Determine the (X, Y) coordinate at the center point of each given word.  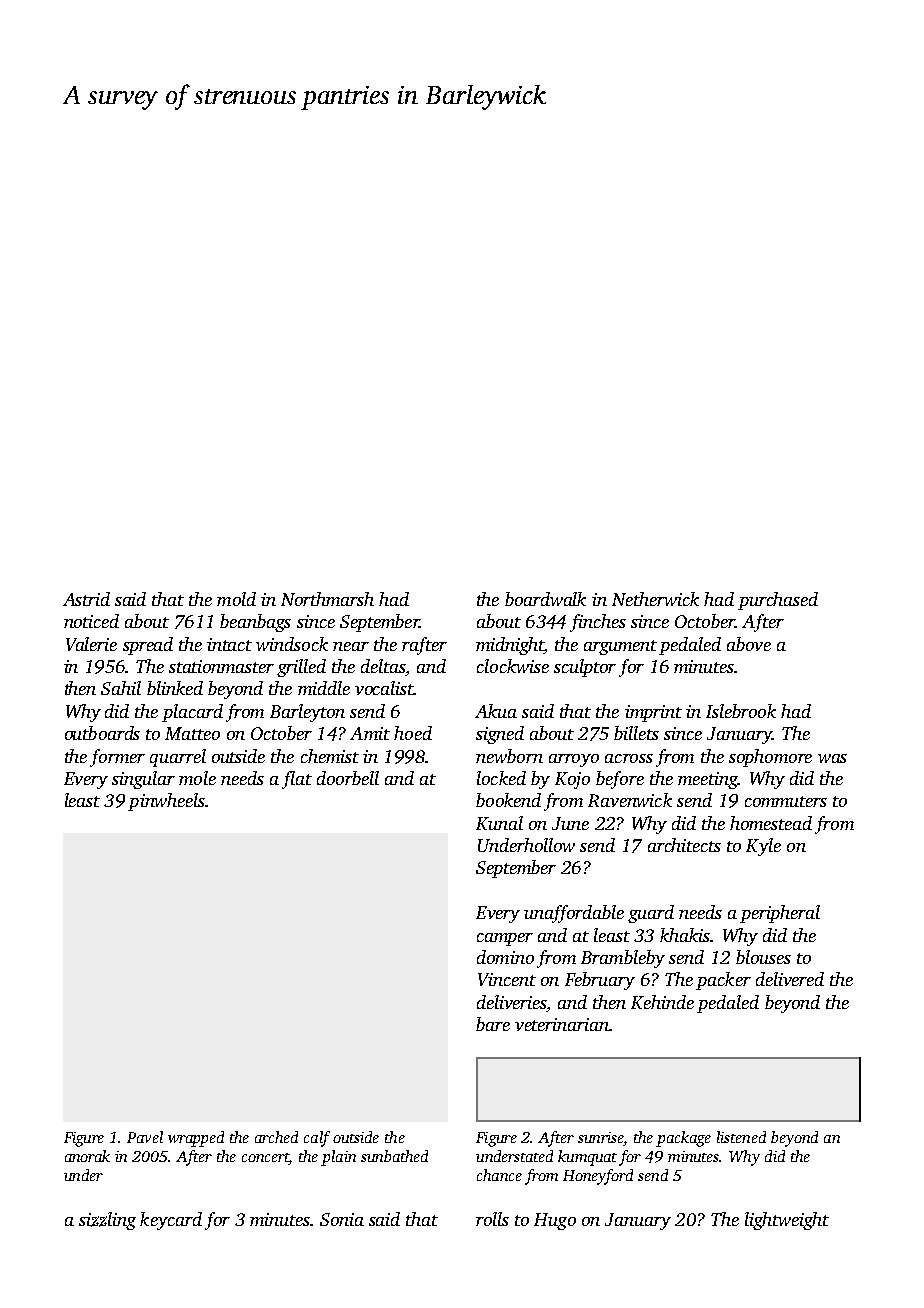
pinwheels (166, 802)
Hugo (555, 1221)
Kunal (499, 823)
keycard (171, 1221)
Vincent (507, 979)
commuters (786, 801)
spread (148, 646)
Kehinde (662, 1002)
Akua (496, 711)
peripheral (780, 914)
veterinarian (562, 1024)
